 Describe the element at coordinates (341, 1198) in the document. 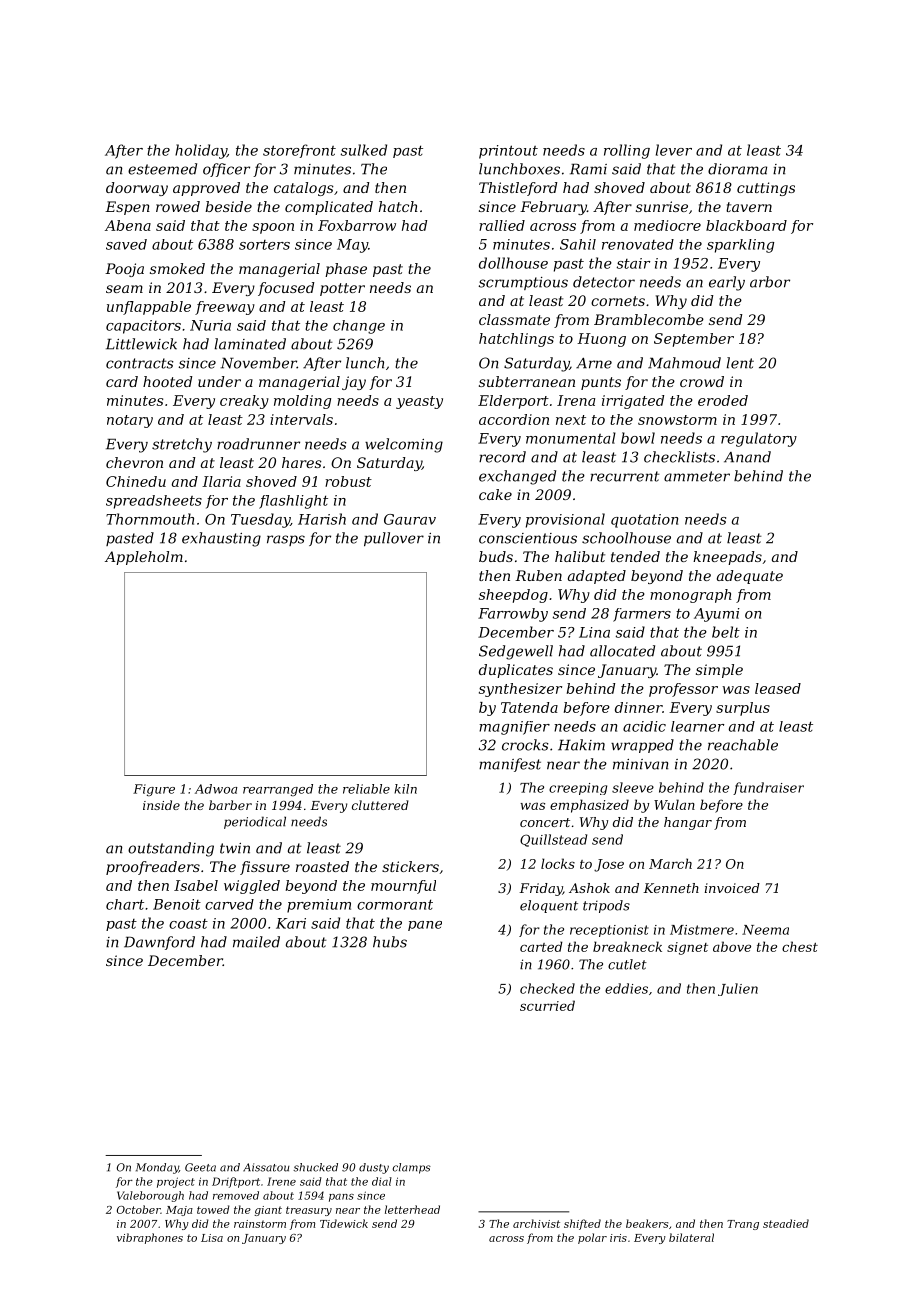

I see `pans` at that location.
